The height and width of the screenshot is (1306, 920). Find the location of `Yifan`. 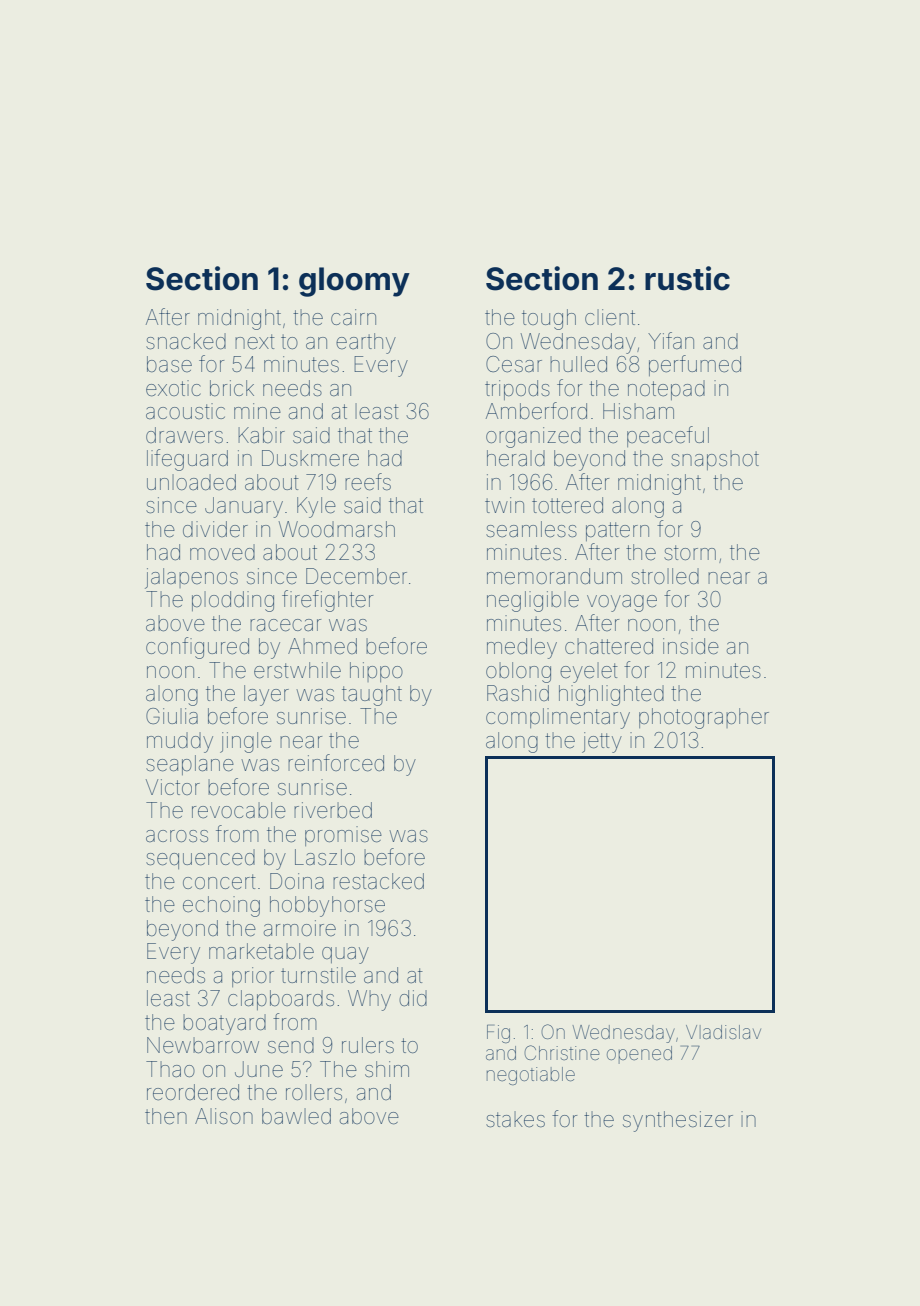

Yifan is located at coordinates (671, 340).
